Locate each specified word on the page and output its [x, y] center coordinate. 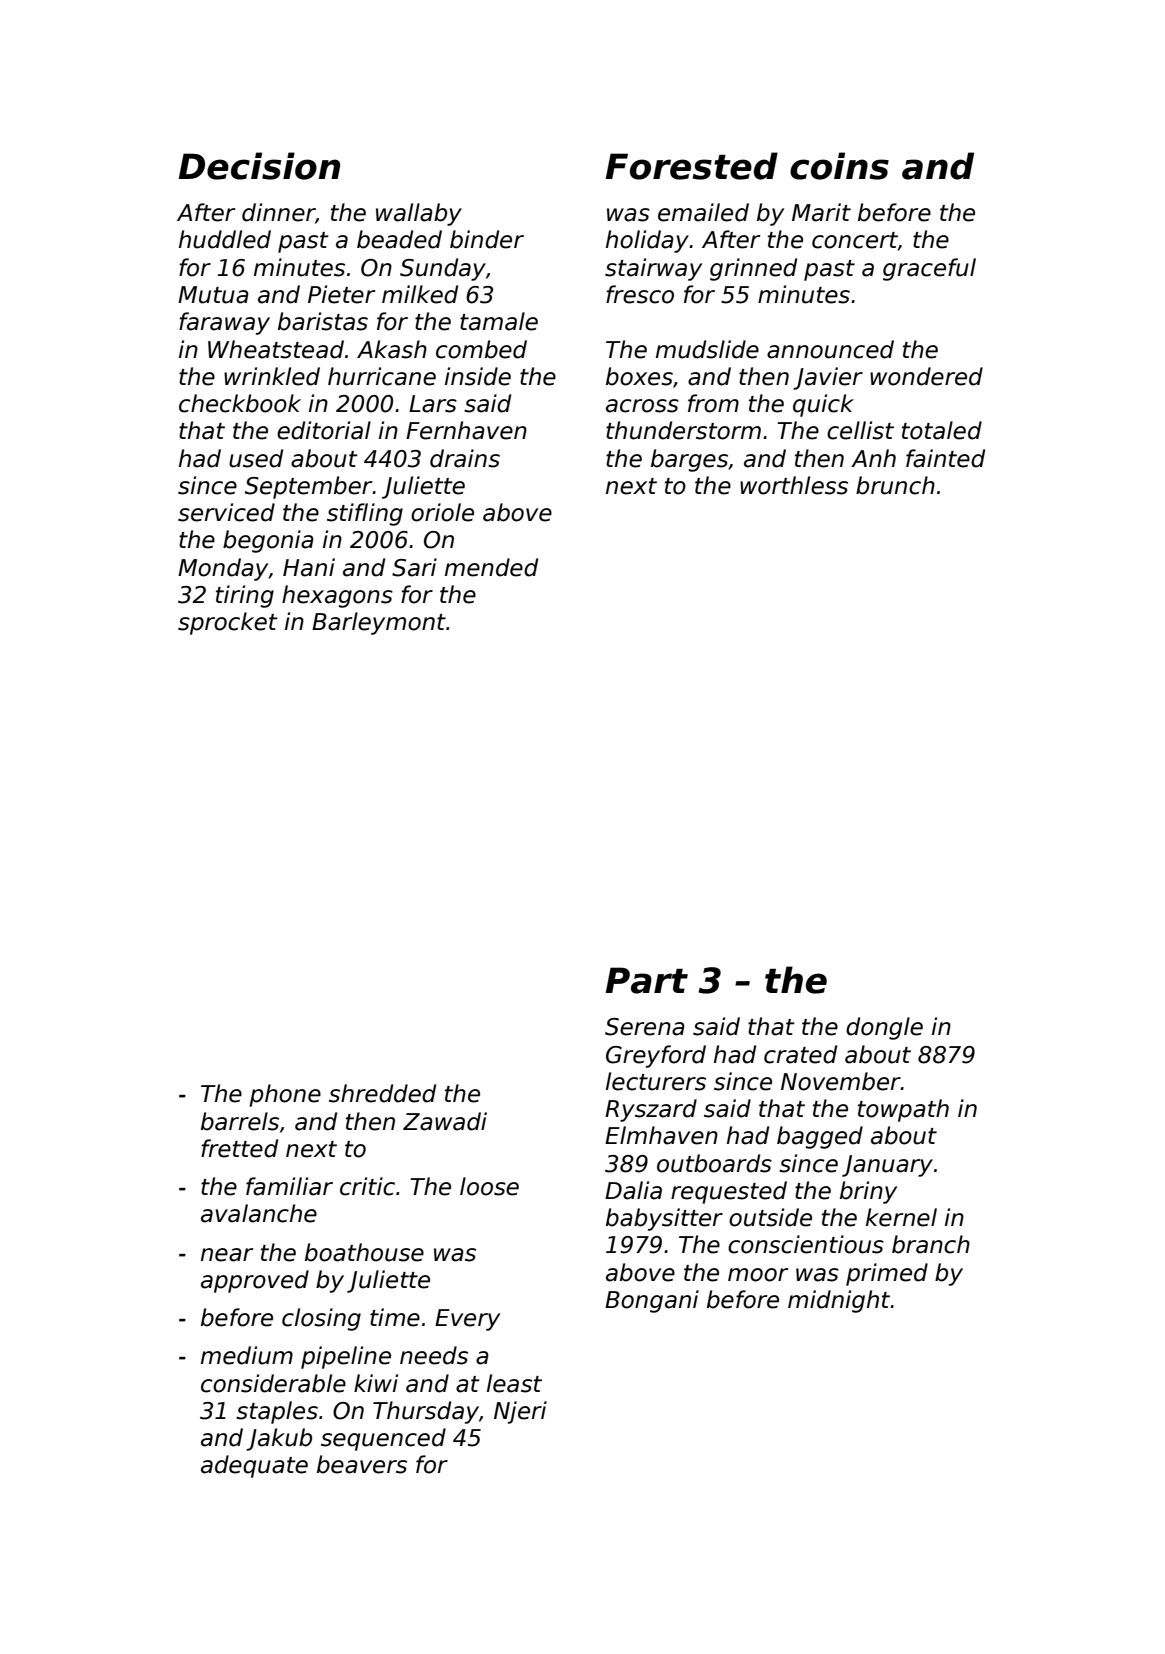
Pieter [342, 294]
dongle [884, 1028]
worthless [794, 485]
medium [247, 1355]
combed [481, 349]
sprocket [228, 623]
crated [800, 1054]
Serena [645, 1027]
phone [285, 1095]
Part [646, 980]
